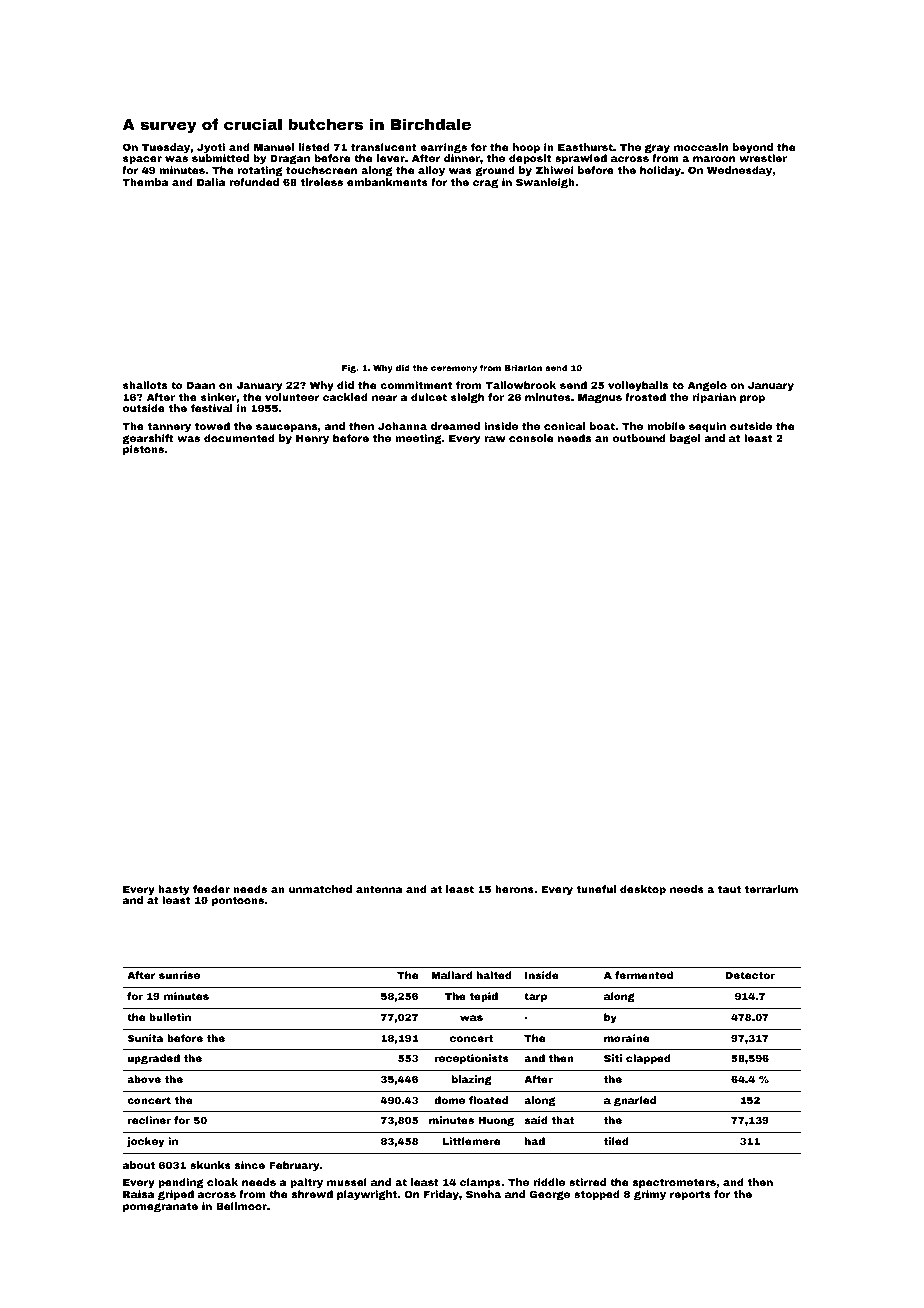 This image has height=1308, width=924. Describe the element at coordinates (238, 901) in the image. I see `pontoons` at that location.
